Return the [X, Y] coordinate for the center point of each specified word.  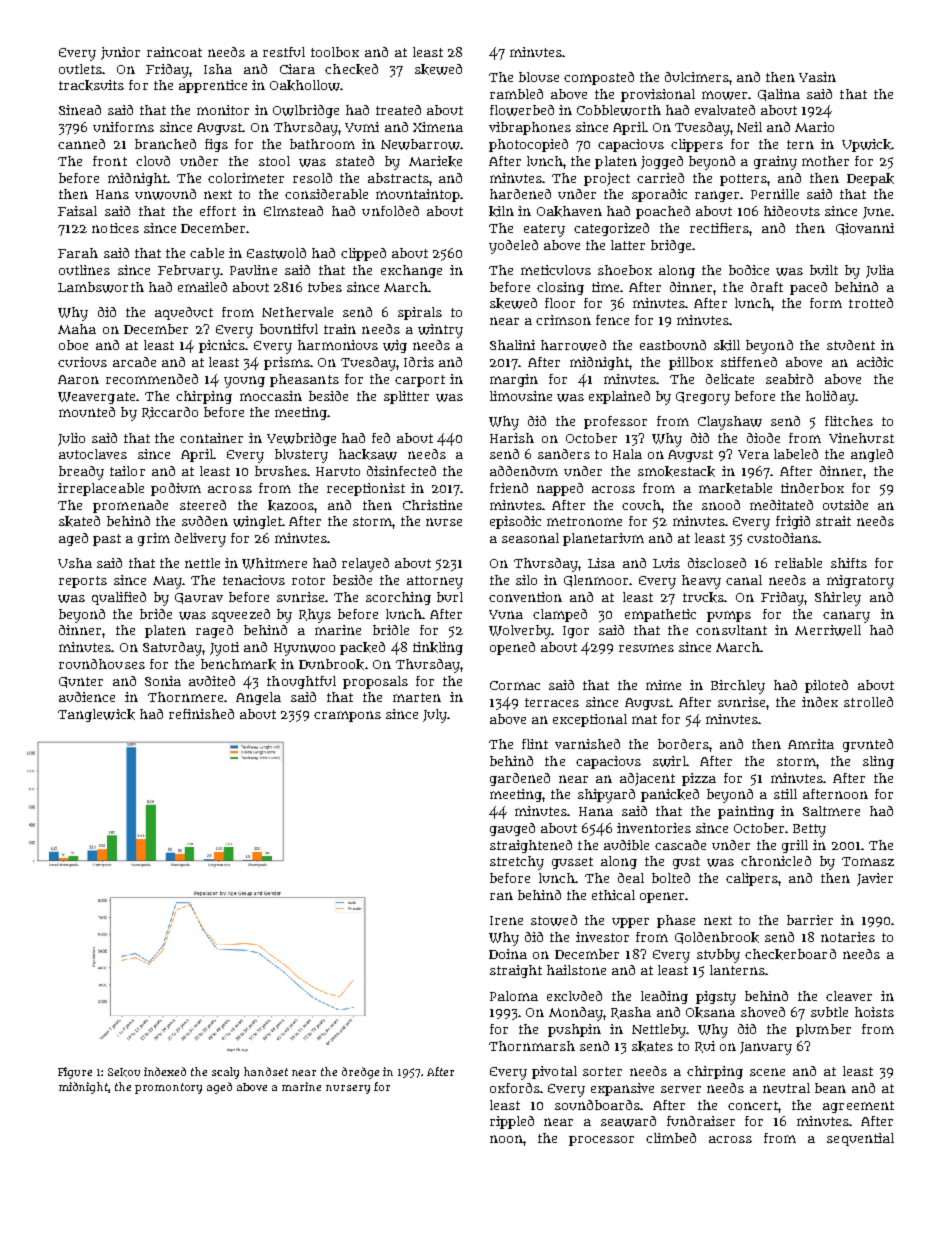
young [244, 382]
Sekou [124, 1072]
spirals [420, 313]
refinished [201, 714]
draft [767, 287]
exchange [411, 271]
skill [727, 345]
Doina [508, 954]
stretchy [517, 863]
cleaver [849, 996]
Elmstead [293, 211]
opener [662, 897]
